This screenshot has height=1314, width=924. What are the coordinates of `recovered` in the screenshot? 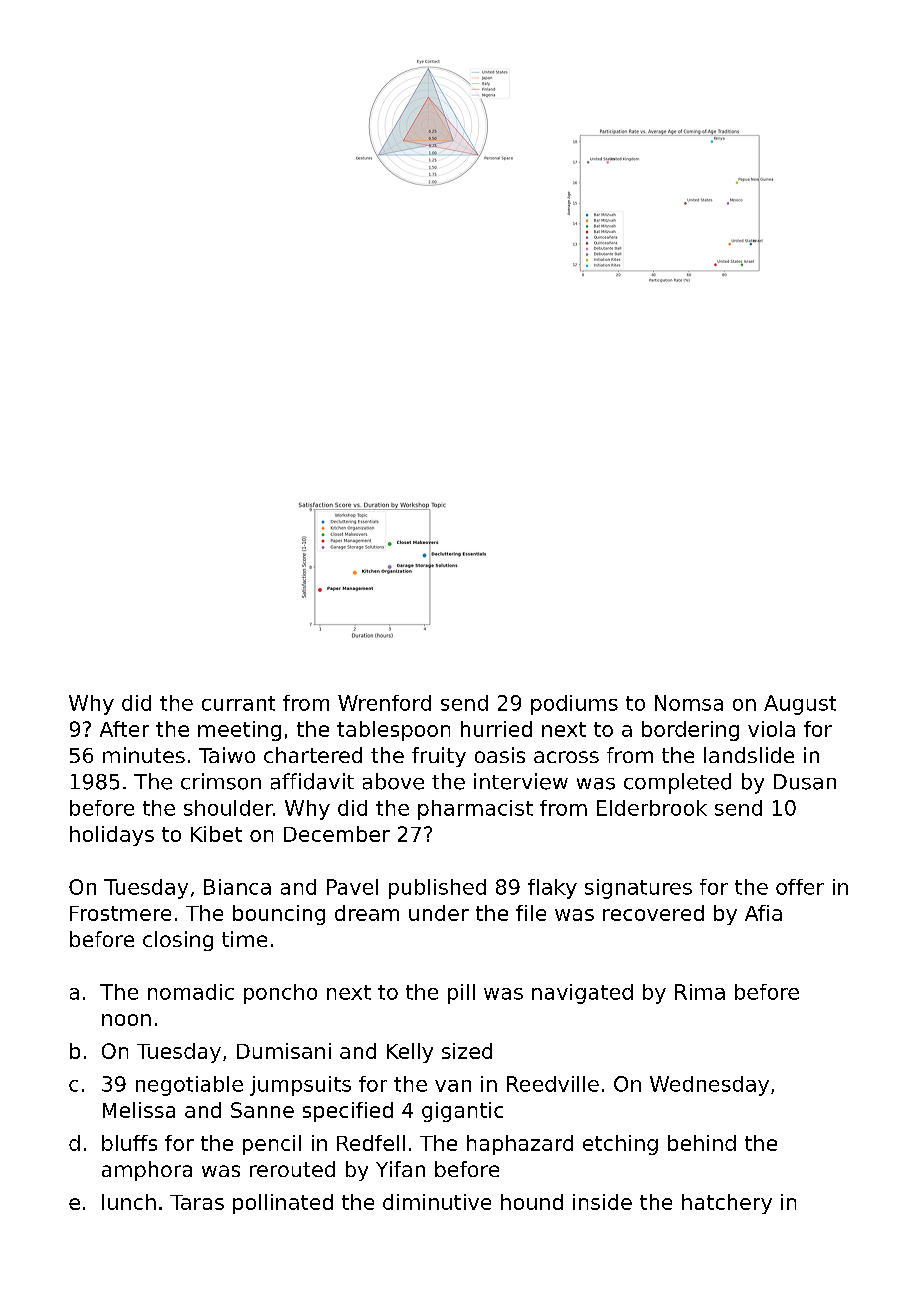 It's located at (653, 913).
